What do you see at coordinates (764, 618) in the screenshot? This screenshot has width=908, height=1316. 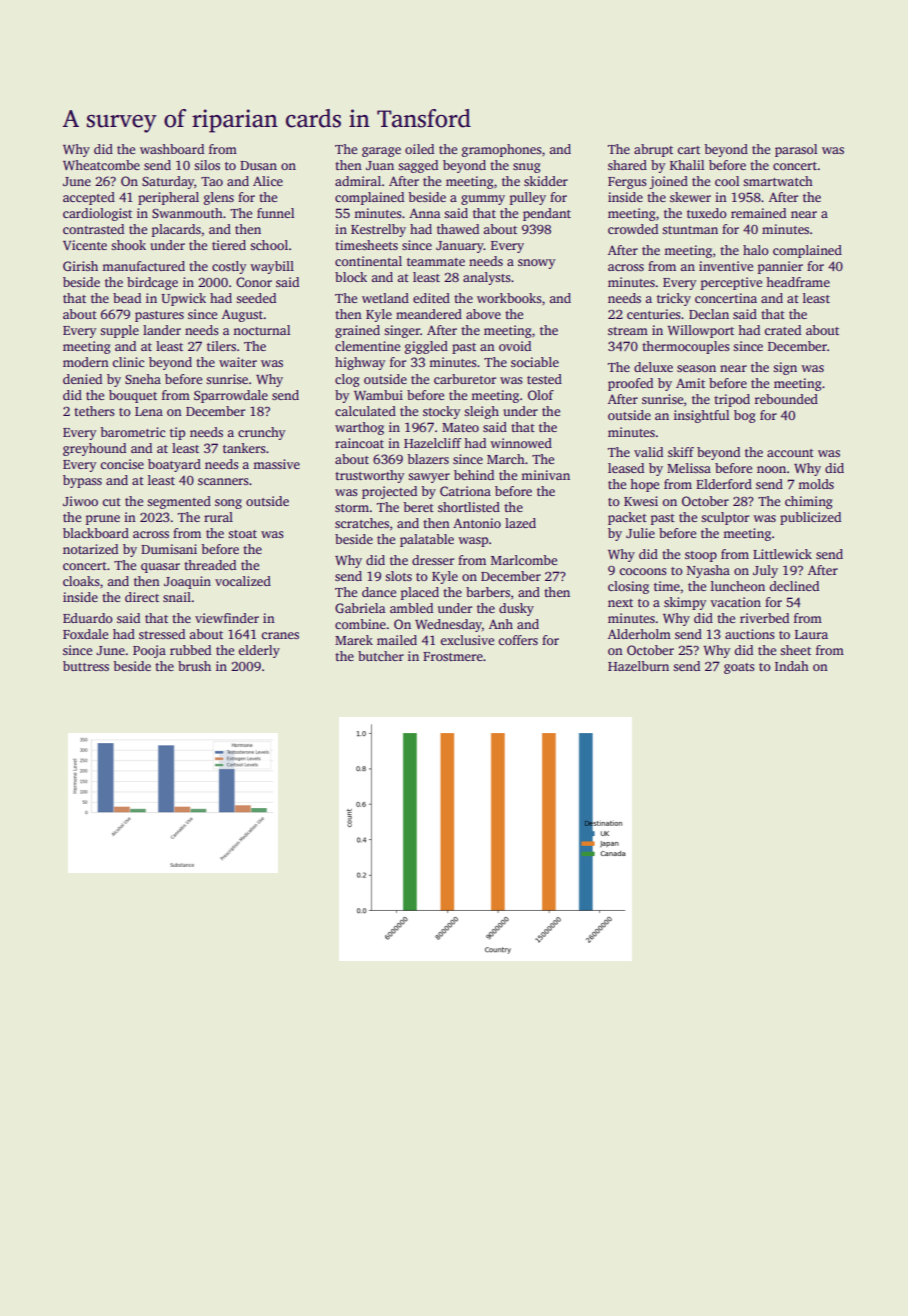 I see `riverbed` at bounding box center [764, 618].
